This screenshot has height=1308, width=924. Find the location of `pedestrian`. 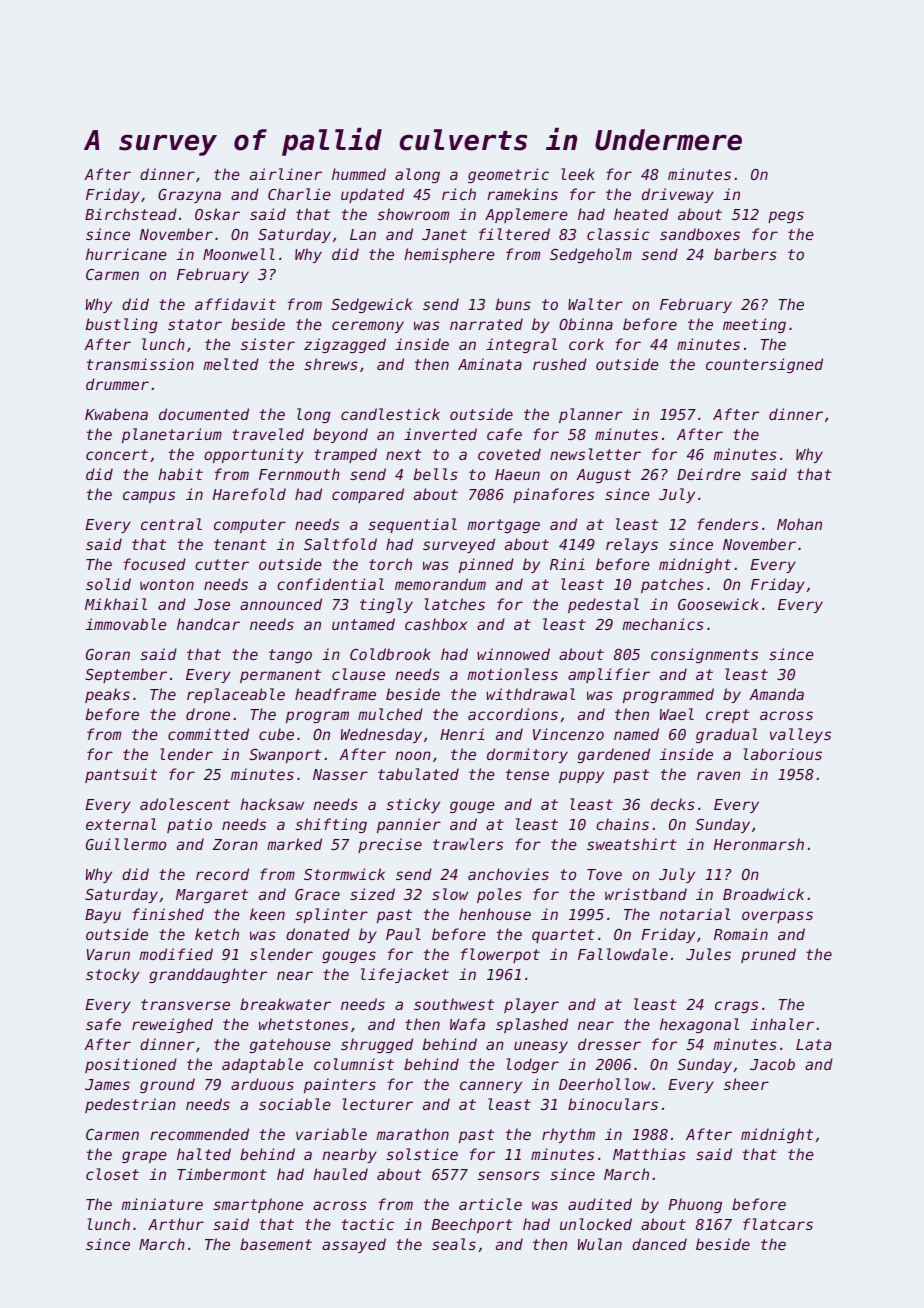

pedestrian is located at coordinates (130, 1105).
